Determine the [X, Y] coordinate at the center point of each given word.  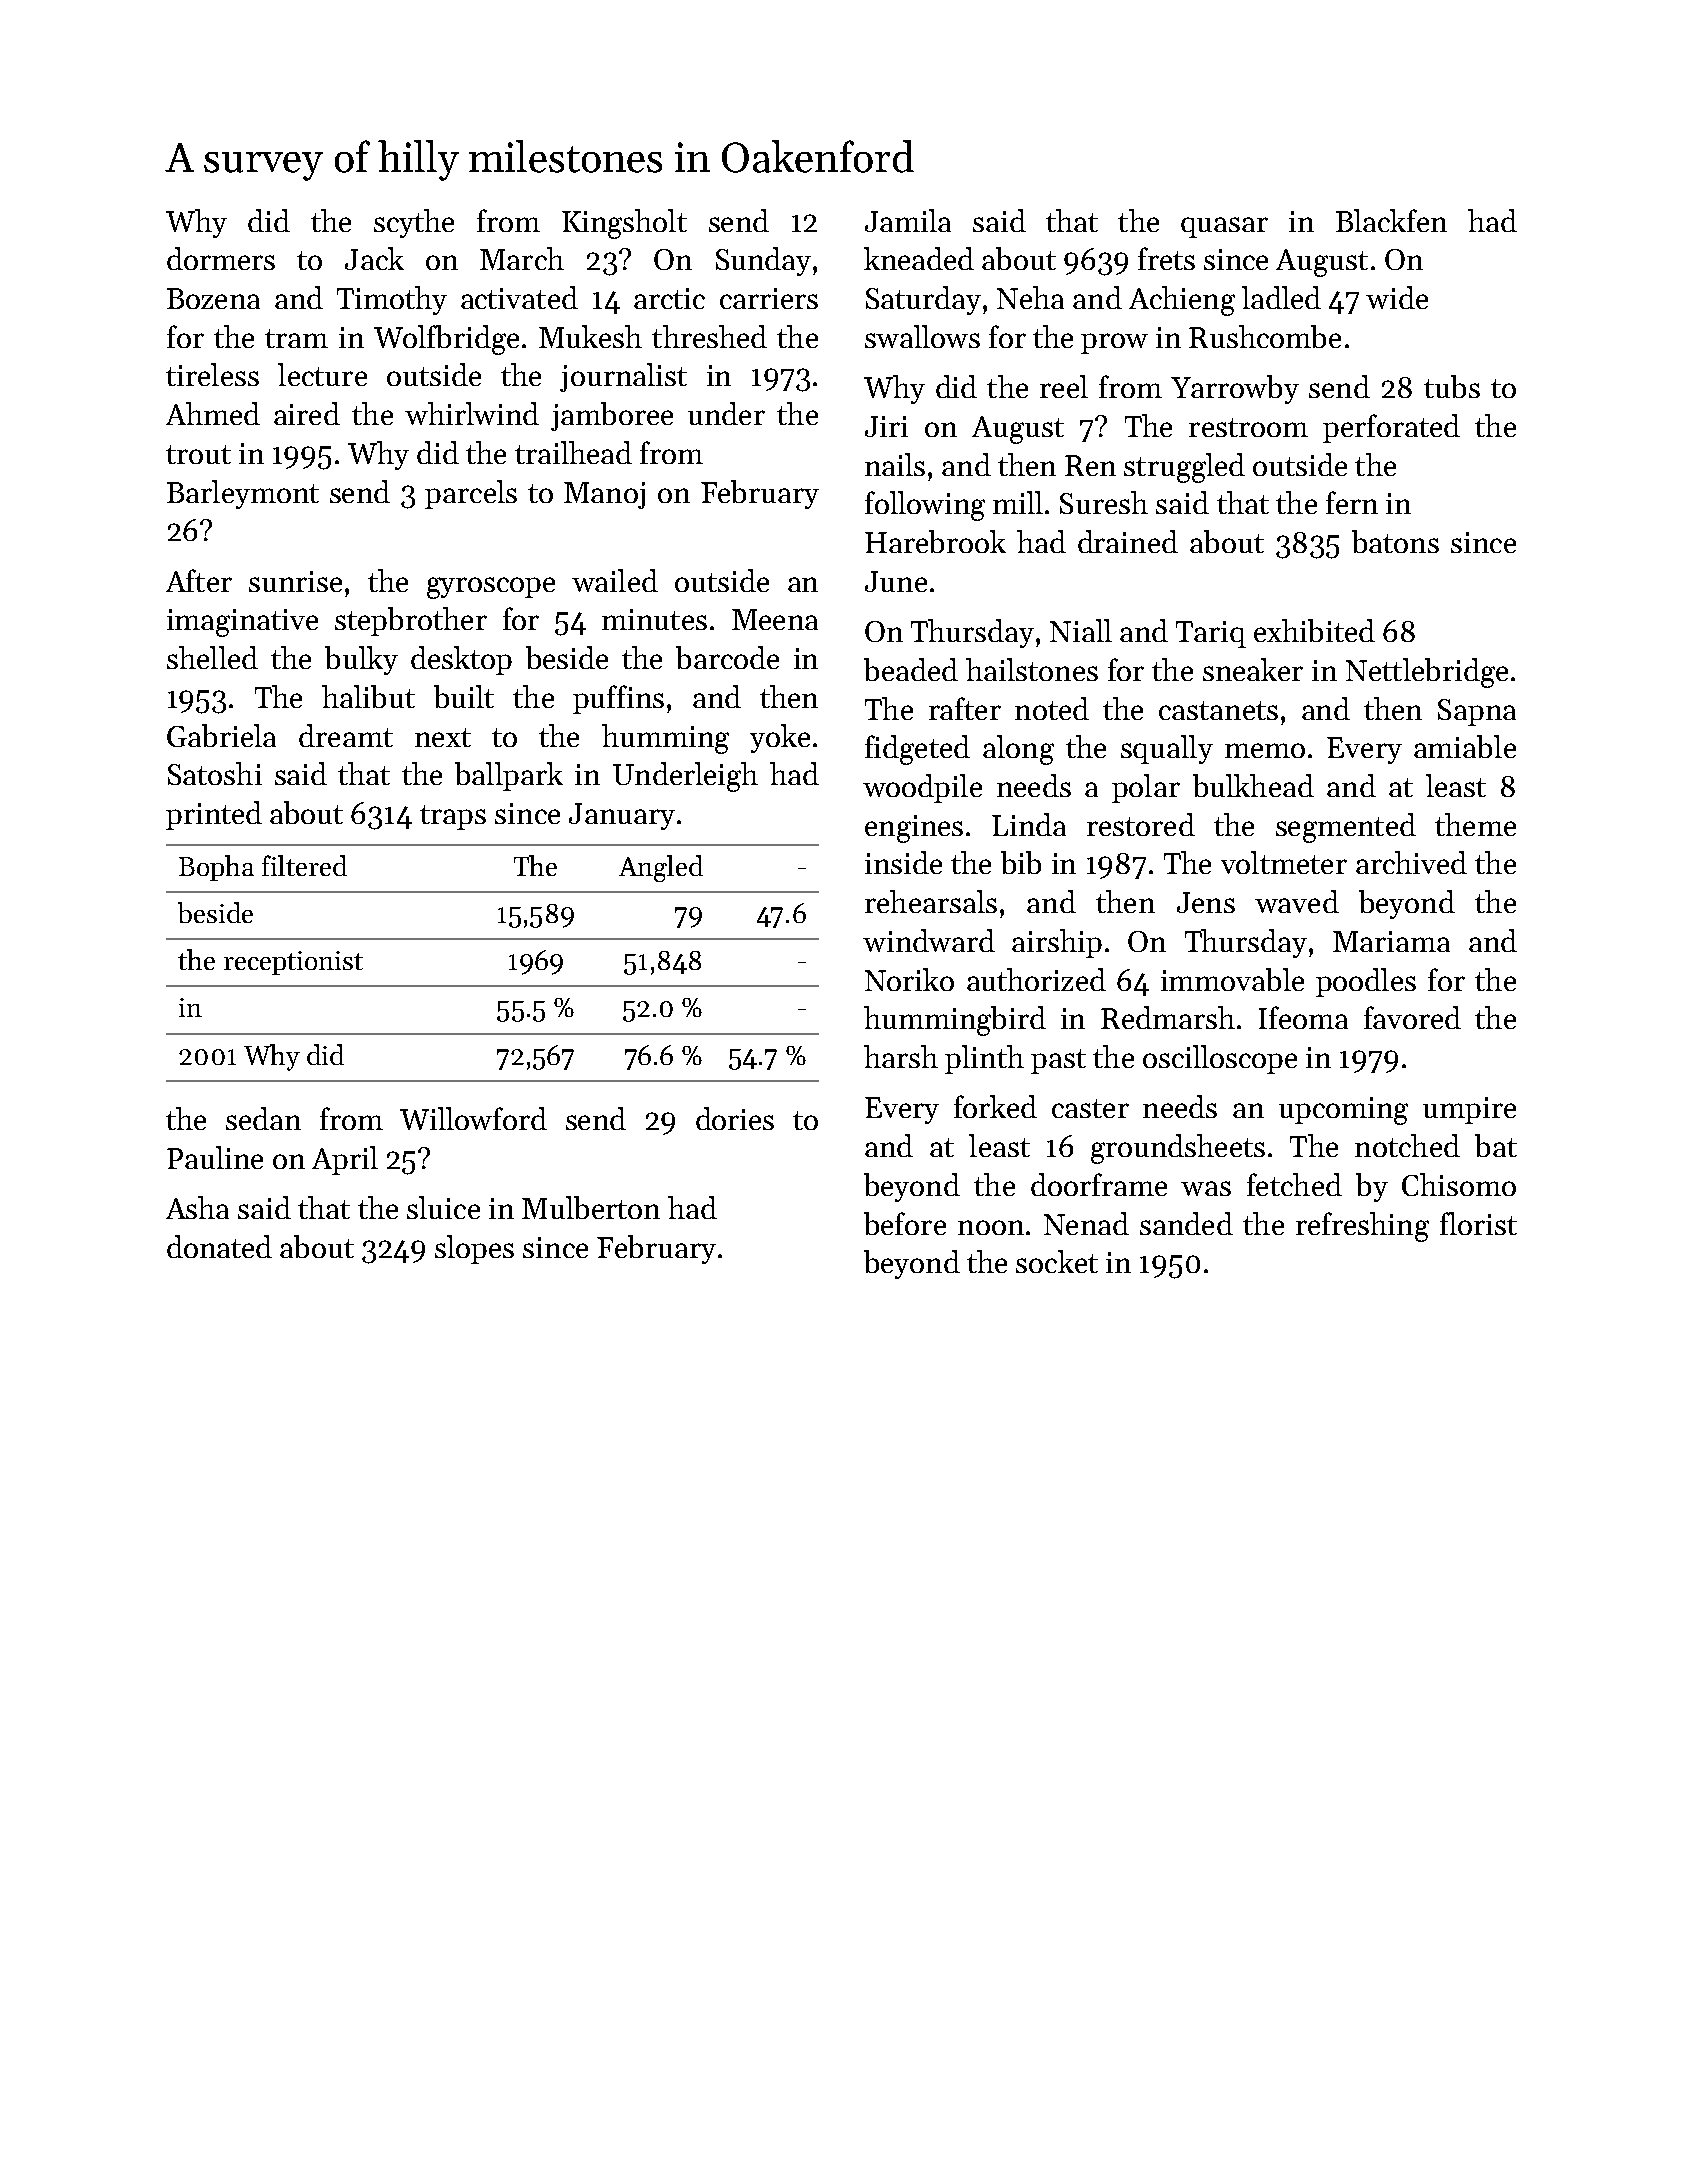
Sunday [763, 261]
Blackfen [1391, 220]
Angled [661, 868]
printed [214, 815]
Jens [1206, 902]
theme [1475, 824]
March [522, 258]
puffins [618, 699]
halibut [368, 696]
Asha [197, 1207]
